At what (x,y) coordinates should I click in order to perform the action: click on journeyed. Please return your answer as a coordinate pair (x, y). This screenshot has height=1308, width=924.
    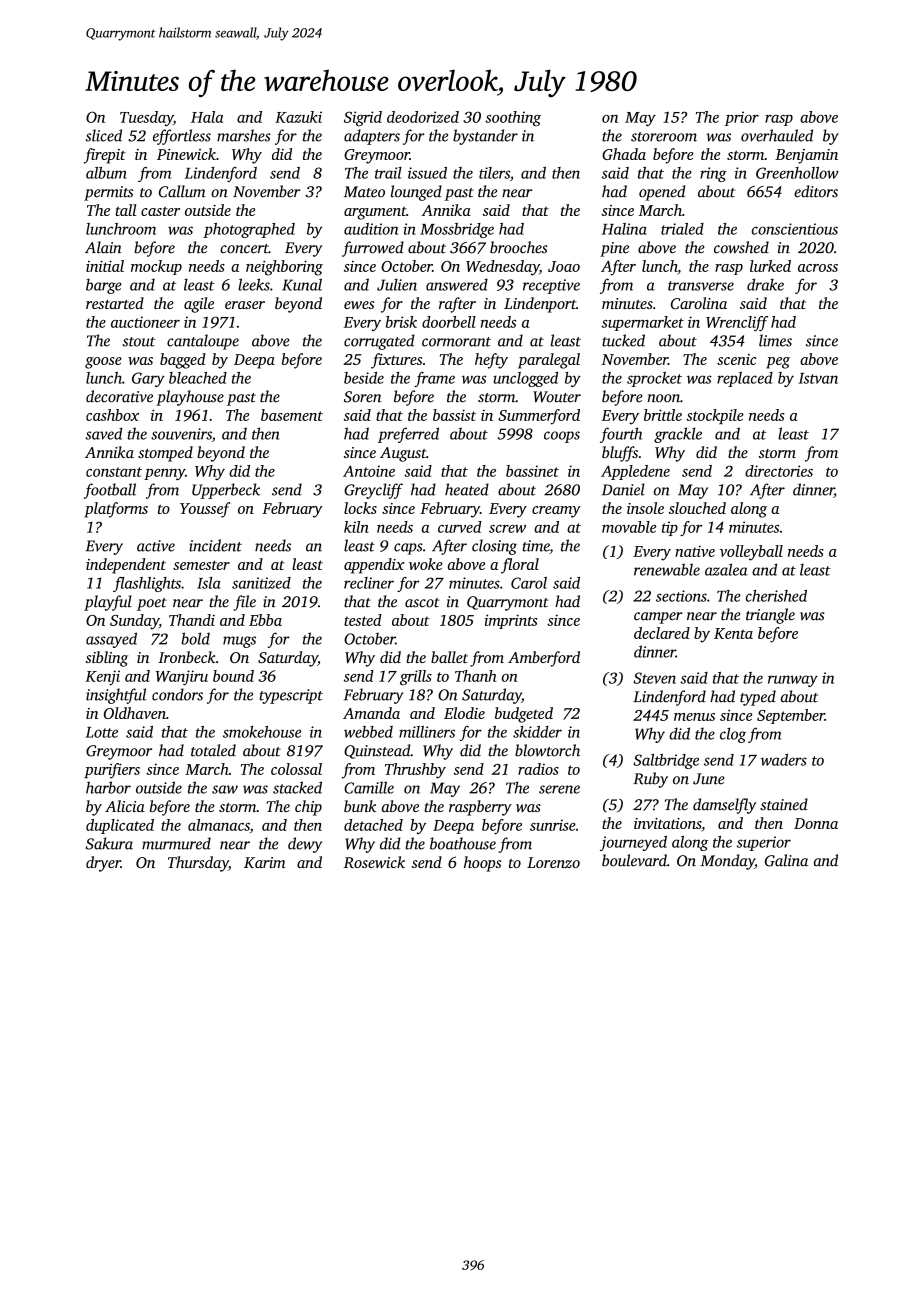
    Looking at the image, I should click on (633, 843).
